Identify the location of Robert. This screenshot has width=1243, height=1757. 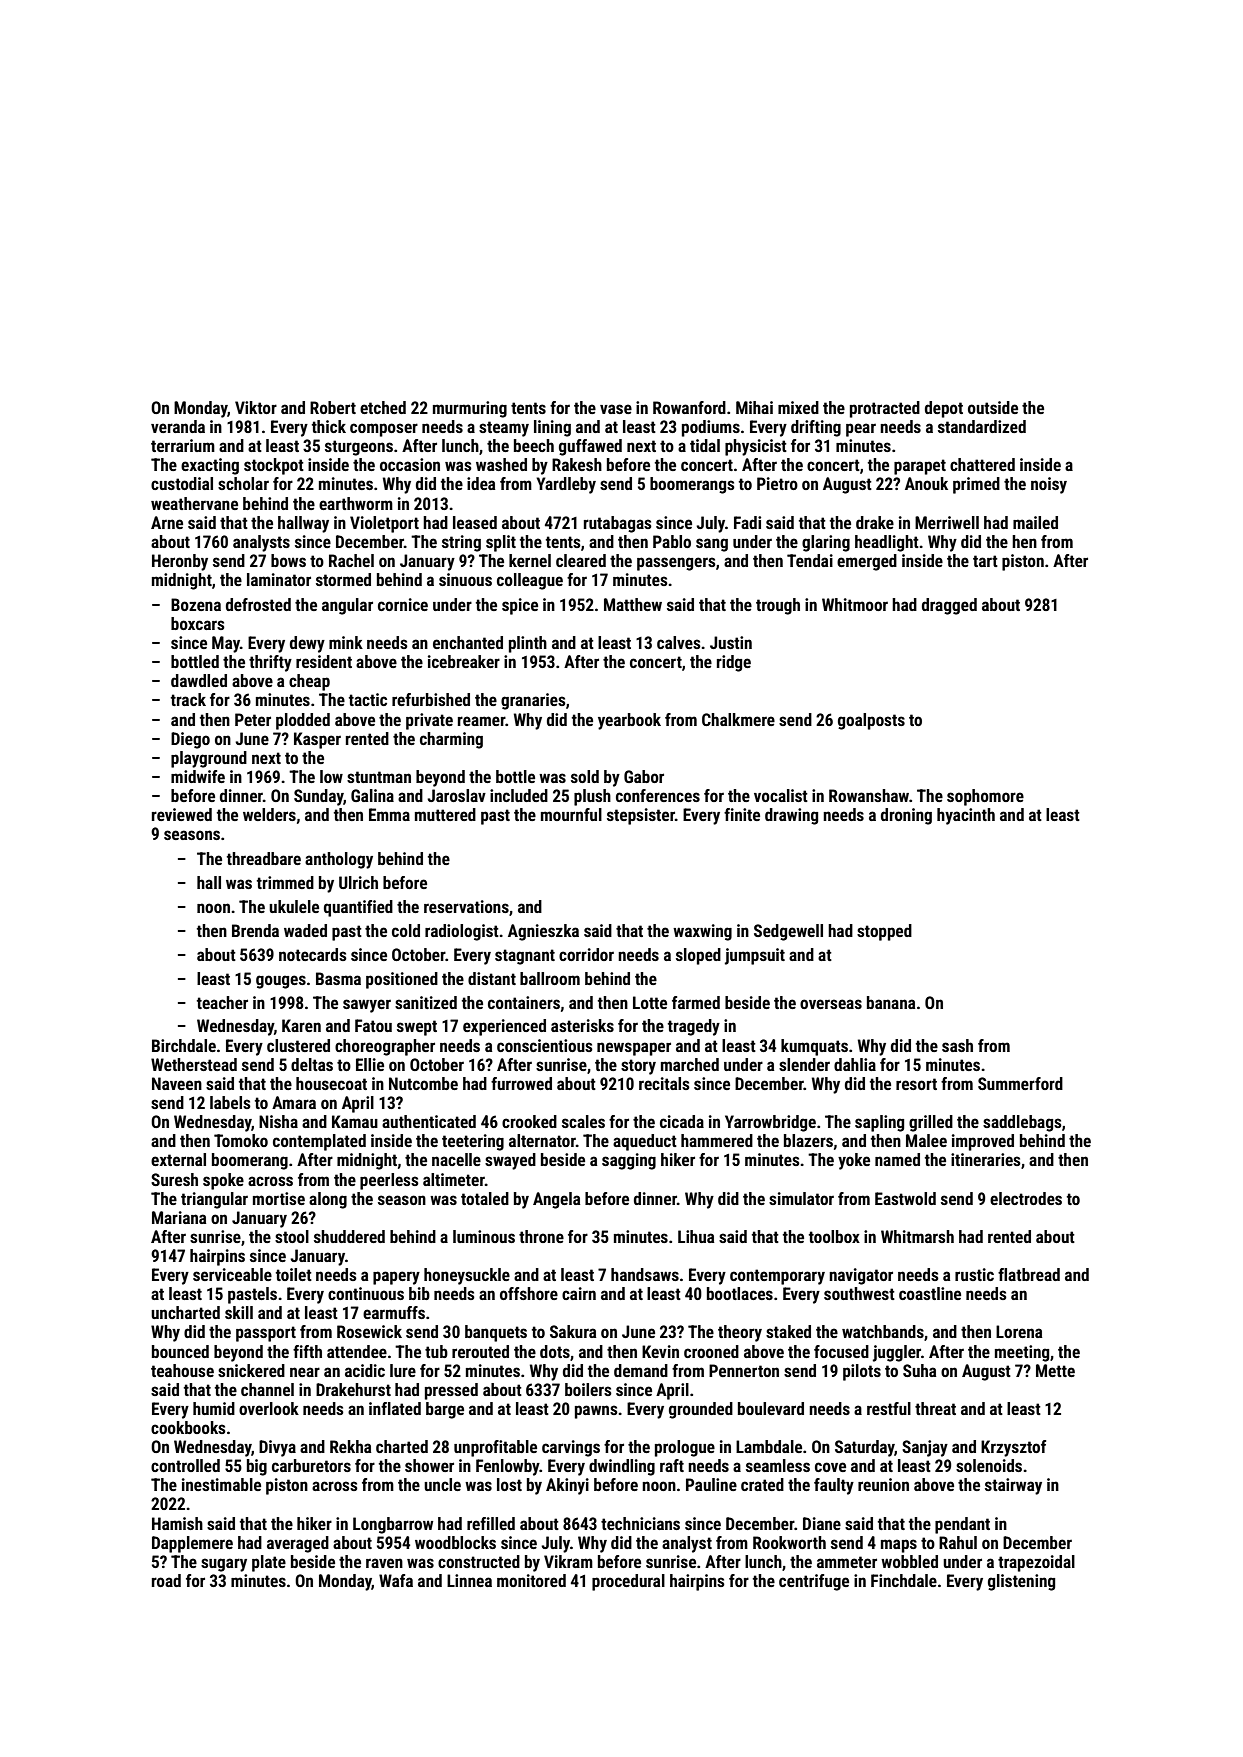
(333, 407).
